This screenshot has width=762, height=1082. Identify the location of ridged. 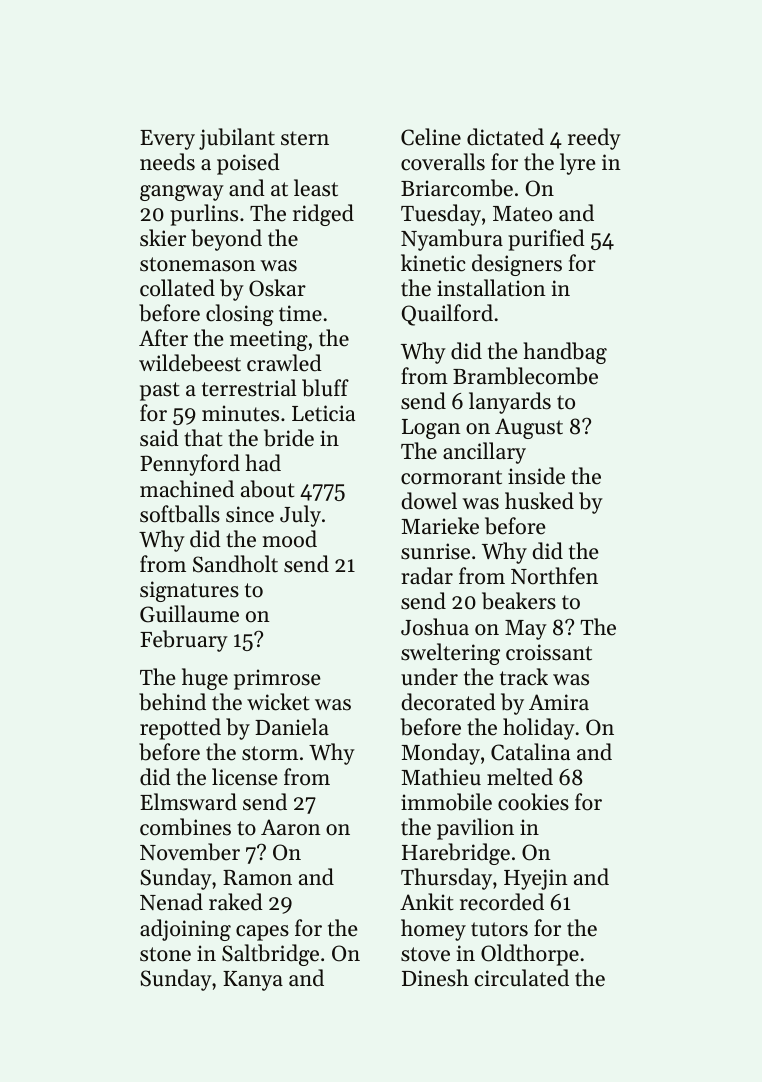
(323, 215).
